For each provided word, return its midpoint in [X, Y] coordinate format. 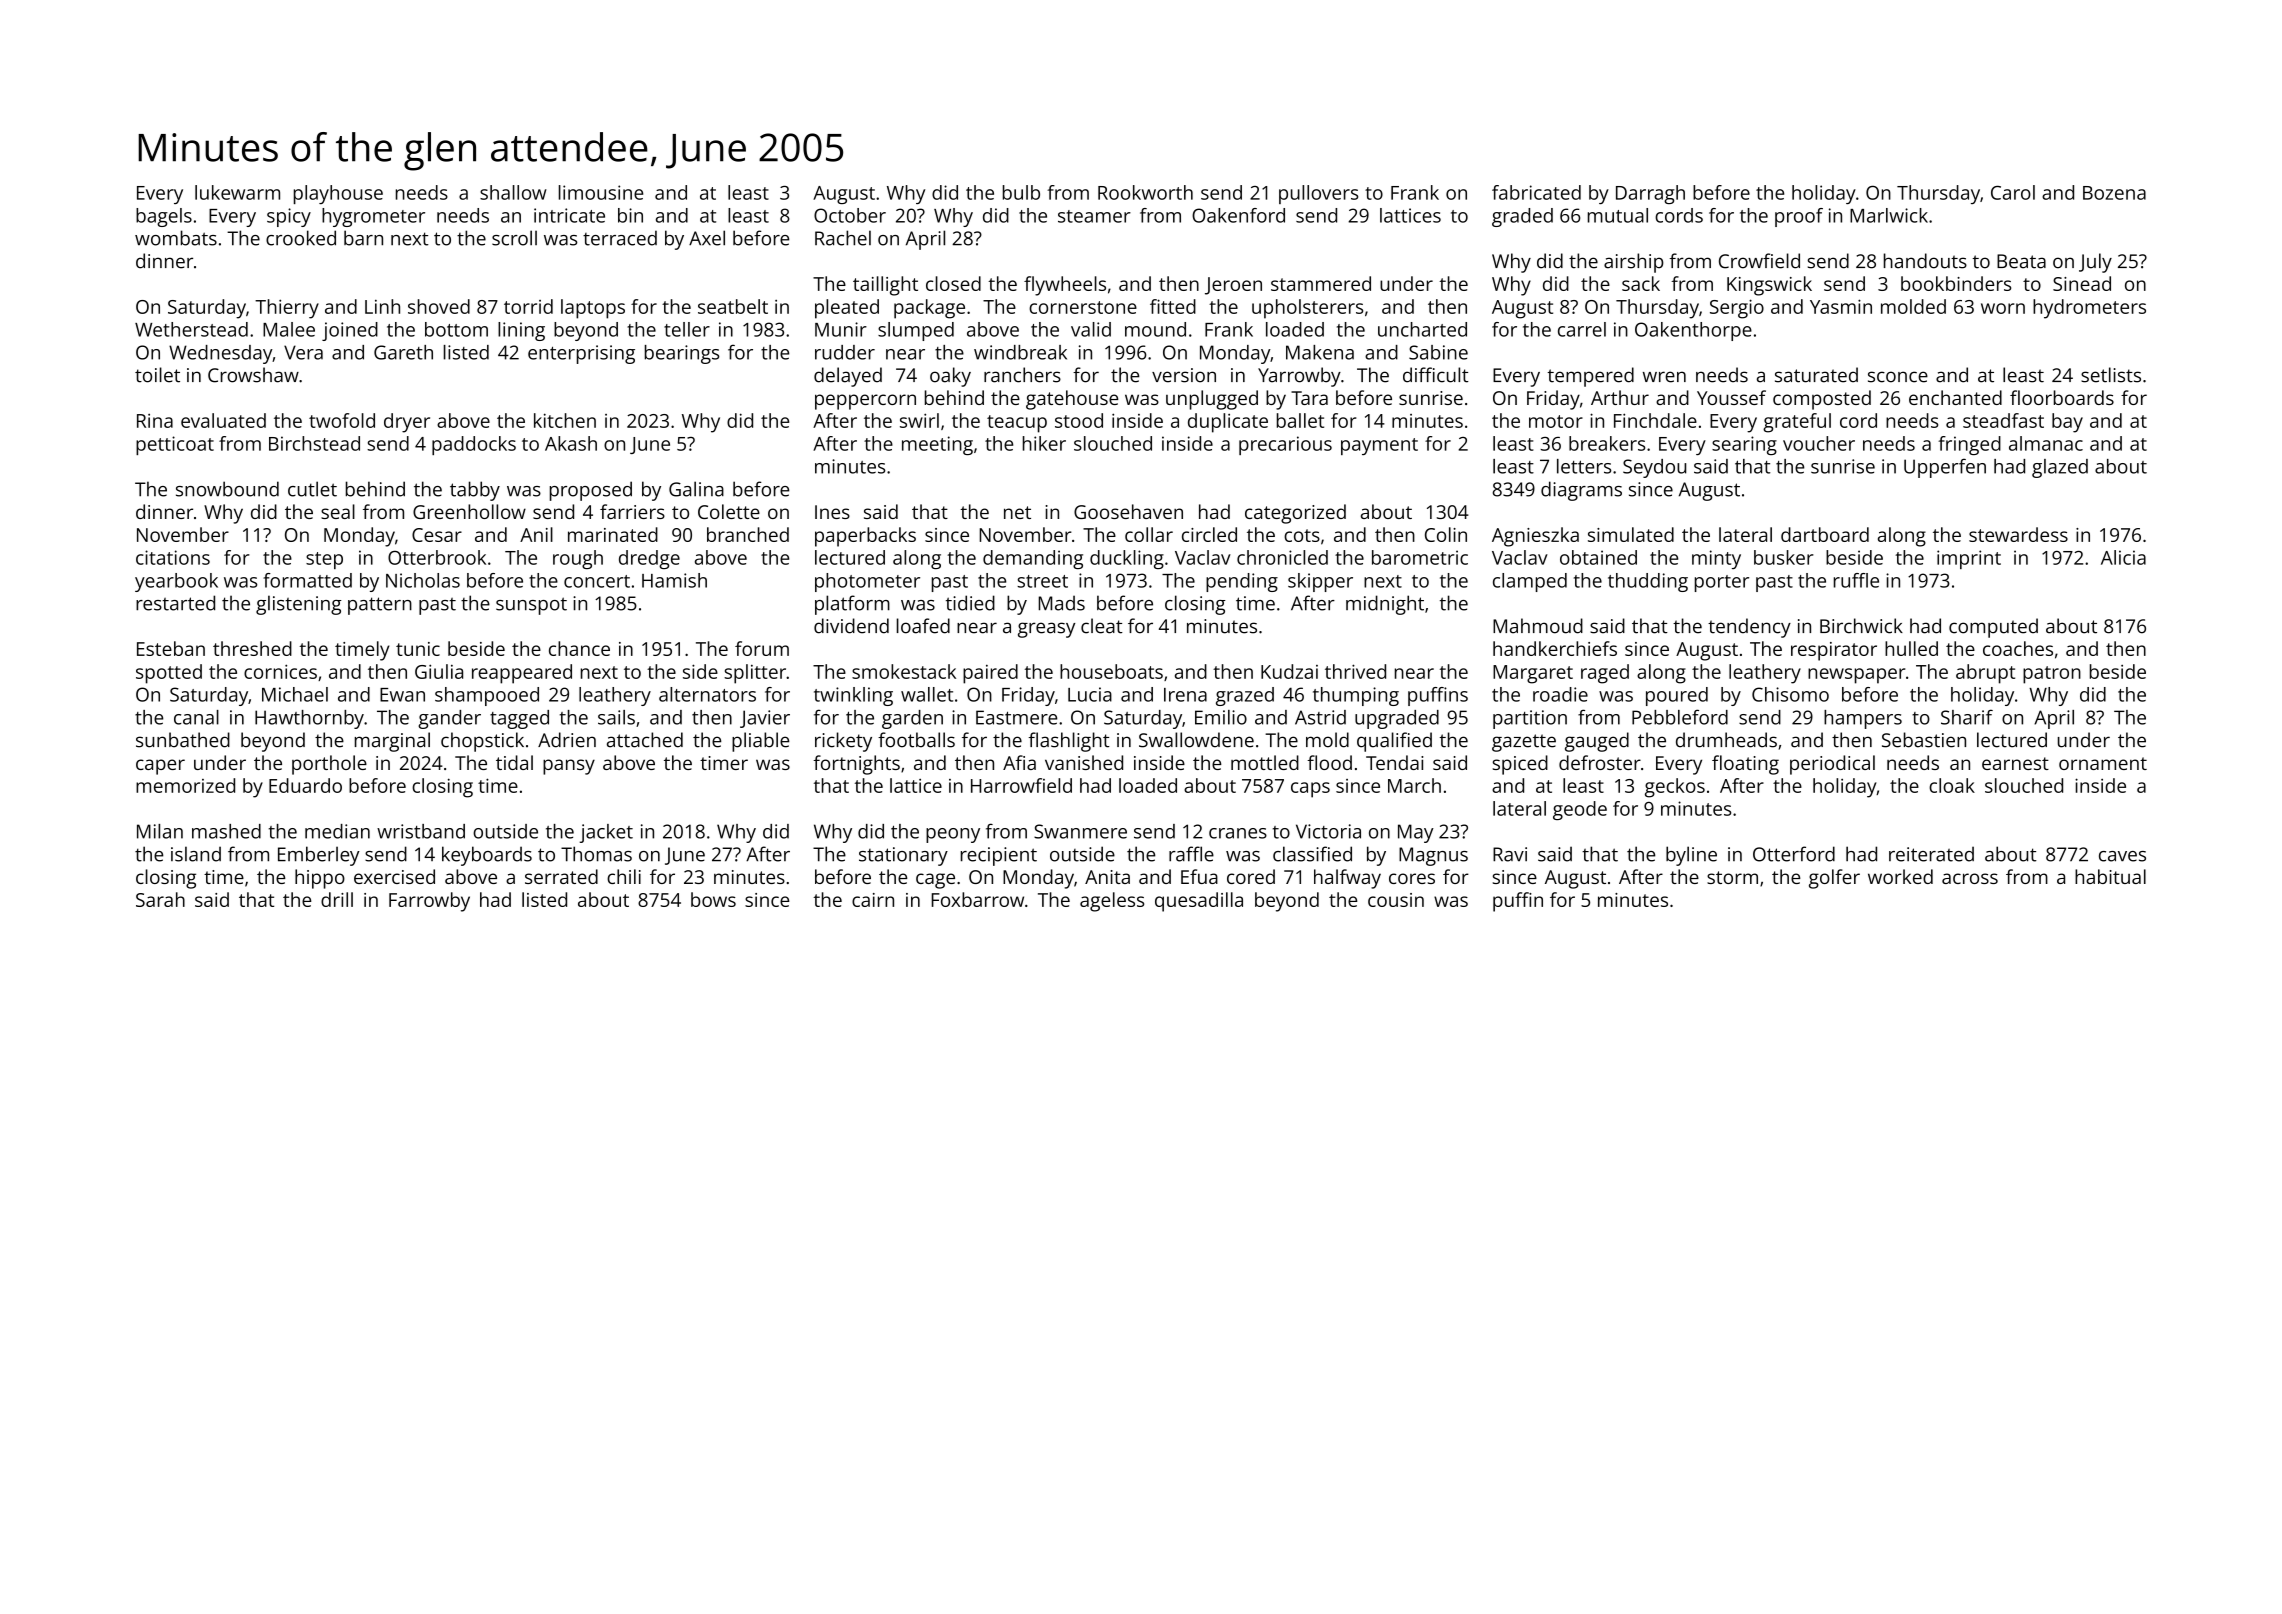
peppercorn [865, 402]
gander [449, 719]
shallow [513, 192]
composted [1822, 400]
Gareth [403, 352]
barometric [1420, 557]
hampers [1863, 719]
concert [597, 581]
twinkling [853, 696]
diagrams [1581, 491]
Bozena [2114, 193]
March [1414, 785]
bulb [1021, 192]
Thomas [596, 854]
